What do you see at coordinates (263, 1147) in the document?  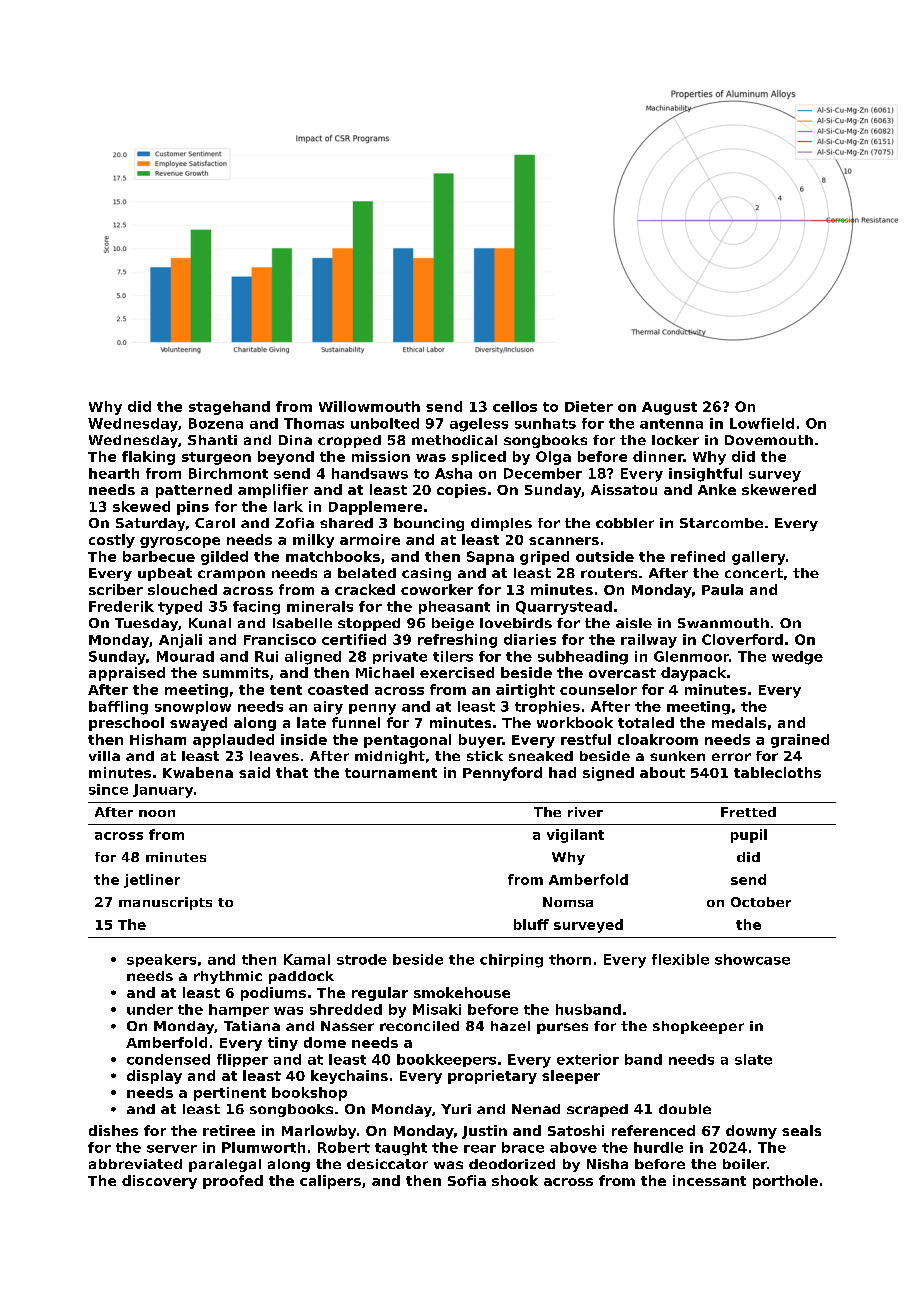 I see `Plumworth` at bounding box center [263, 1147].
